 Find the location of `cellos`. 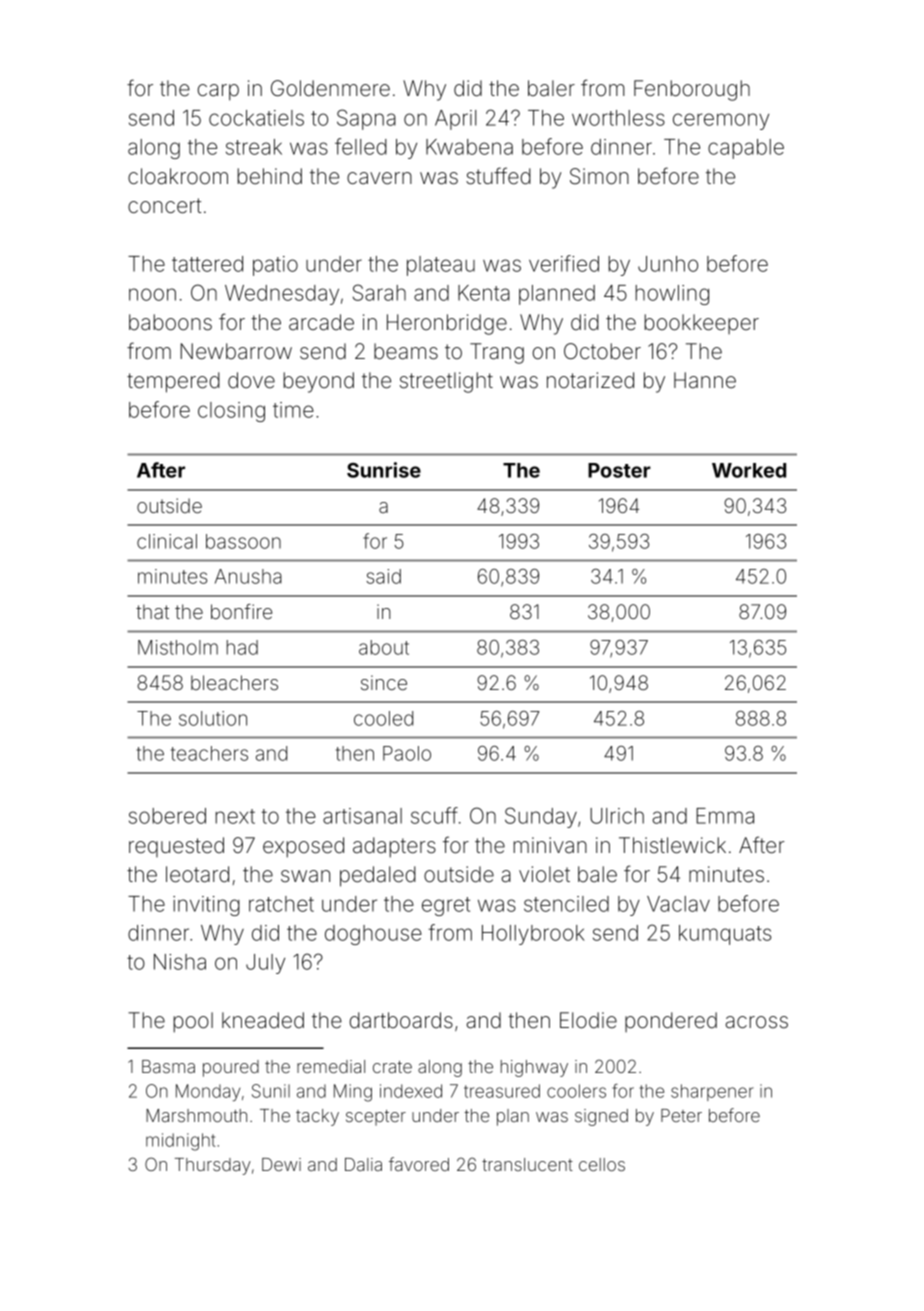

cellos is located at coordinates (602, 1164).
